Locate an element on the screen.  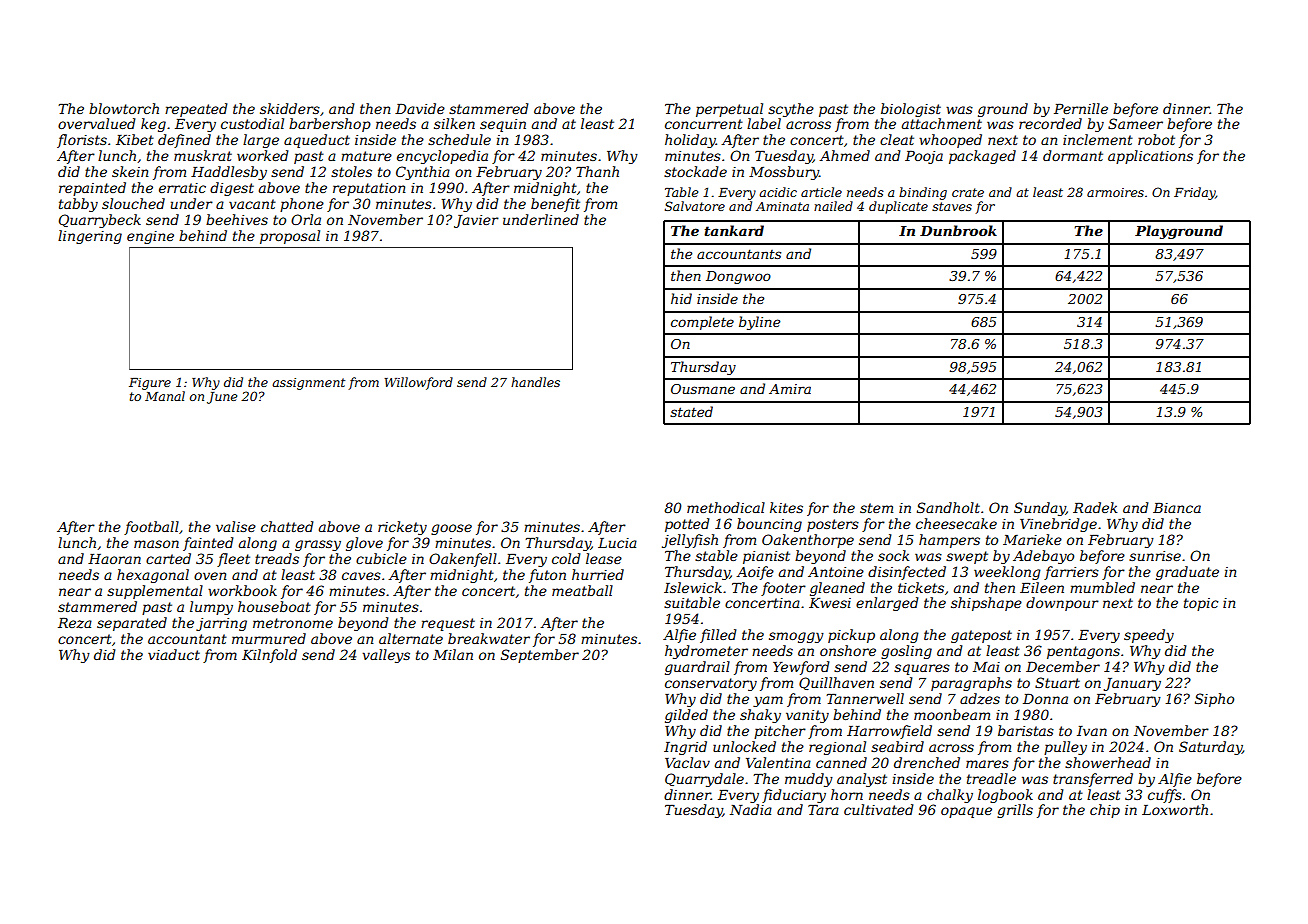
biologist is located at coordinates (911, 110).
